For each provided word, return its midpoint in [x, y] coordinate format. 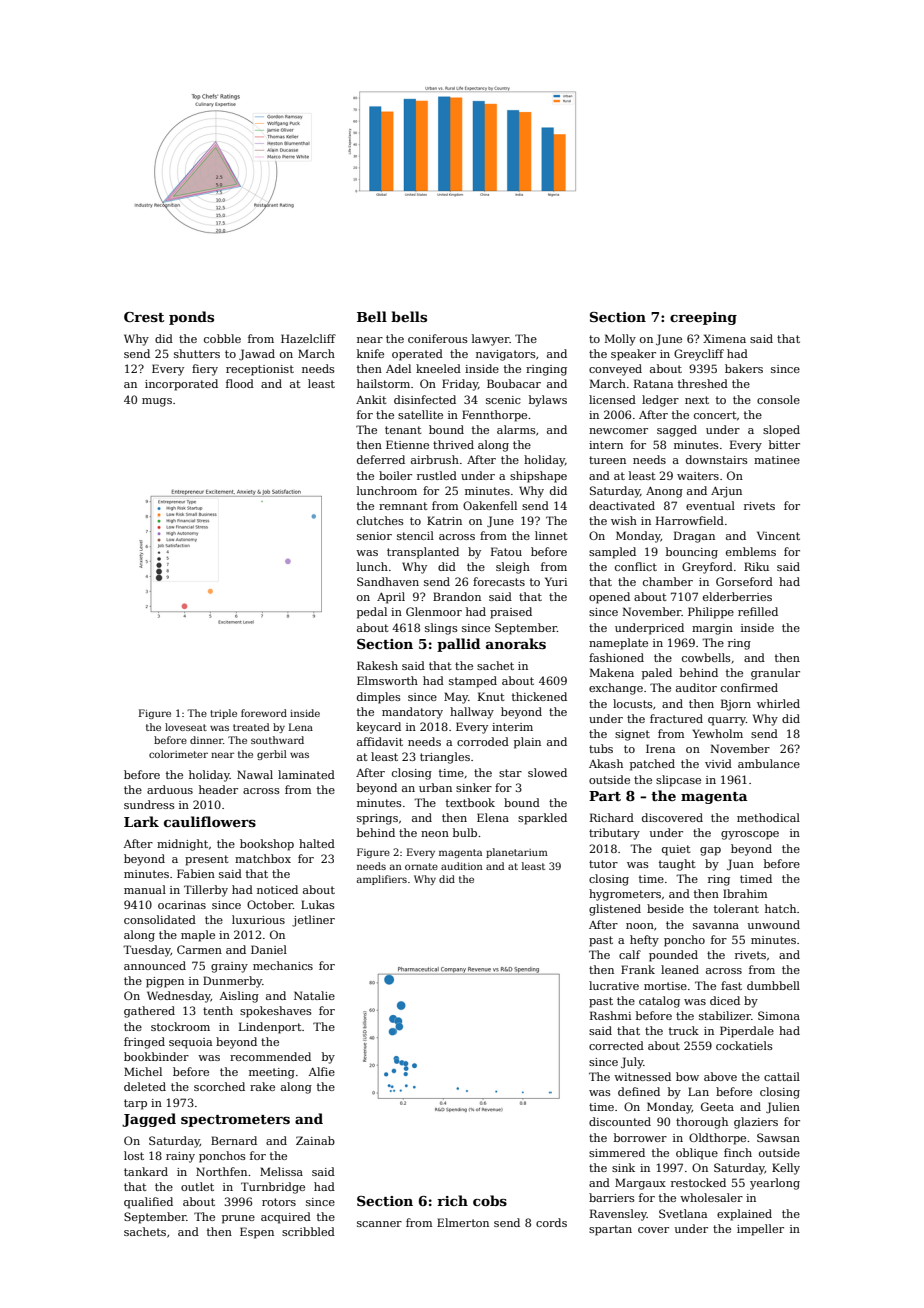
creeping [703, 318]
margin [712, 629]
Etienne [407, 444]
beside [665, 908]
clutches [380, 520]
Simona [779, 1015]
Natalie [314, 995]
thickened [539, 696]
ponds [191, 318]
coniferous [438, 338]
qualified [148, 1203]
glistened [615, 910]
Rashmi [610, 1015]
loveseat [186, 727]
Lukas [318, 904]
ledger [660, 401]
